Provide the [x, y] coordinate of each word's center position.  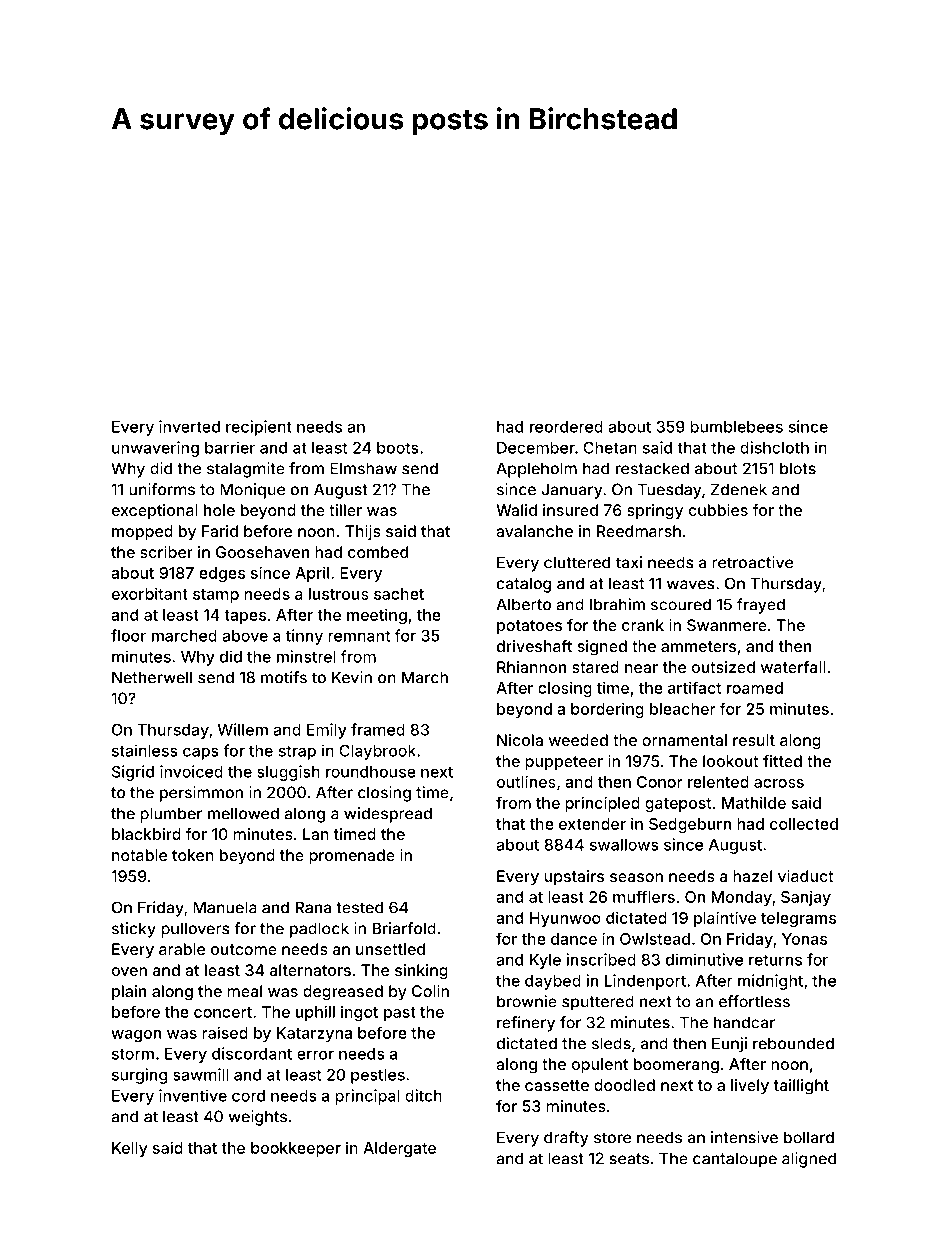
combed [378, 552]
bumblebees [736, 427]
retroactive [752, 562]
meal [244, 991]
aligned [809, 1160]
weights [257, 1118]
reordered [566, 427]
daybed [553, 982]
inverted [189, 426]
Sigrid [133, 773]
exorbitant [150, 593]
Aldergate [399, 1149]
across [779, 783]
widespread [388, 815]
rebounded [793, 1043]
